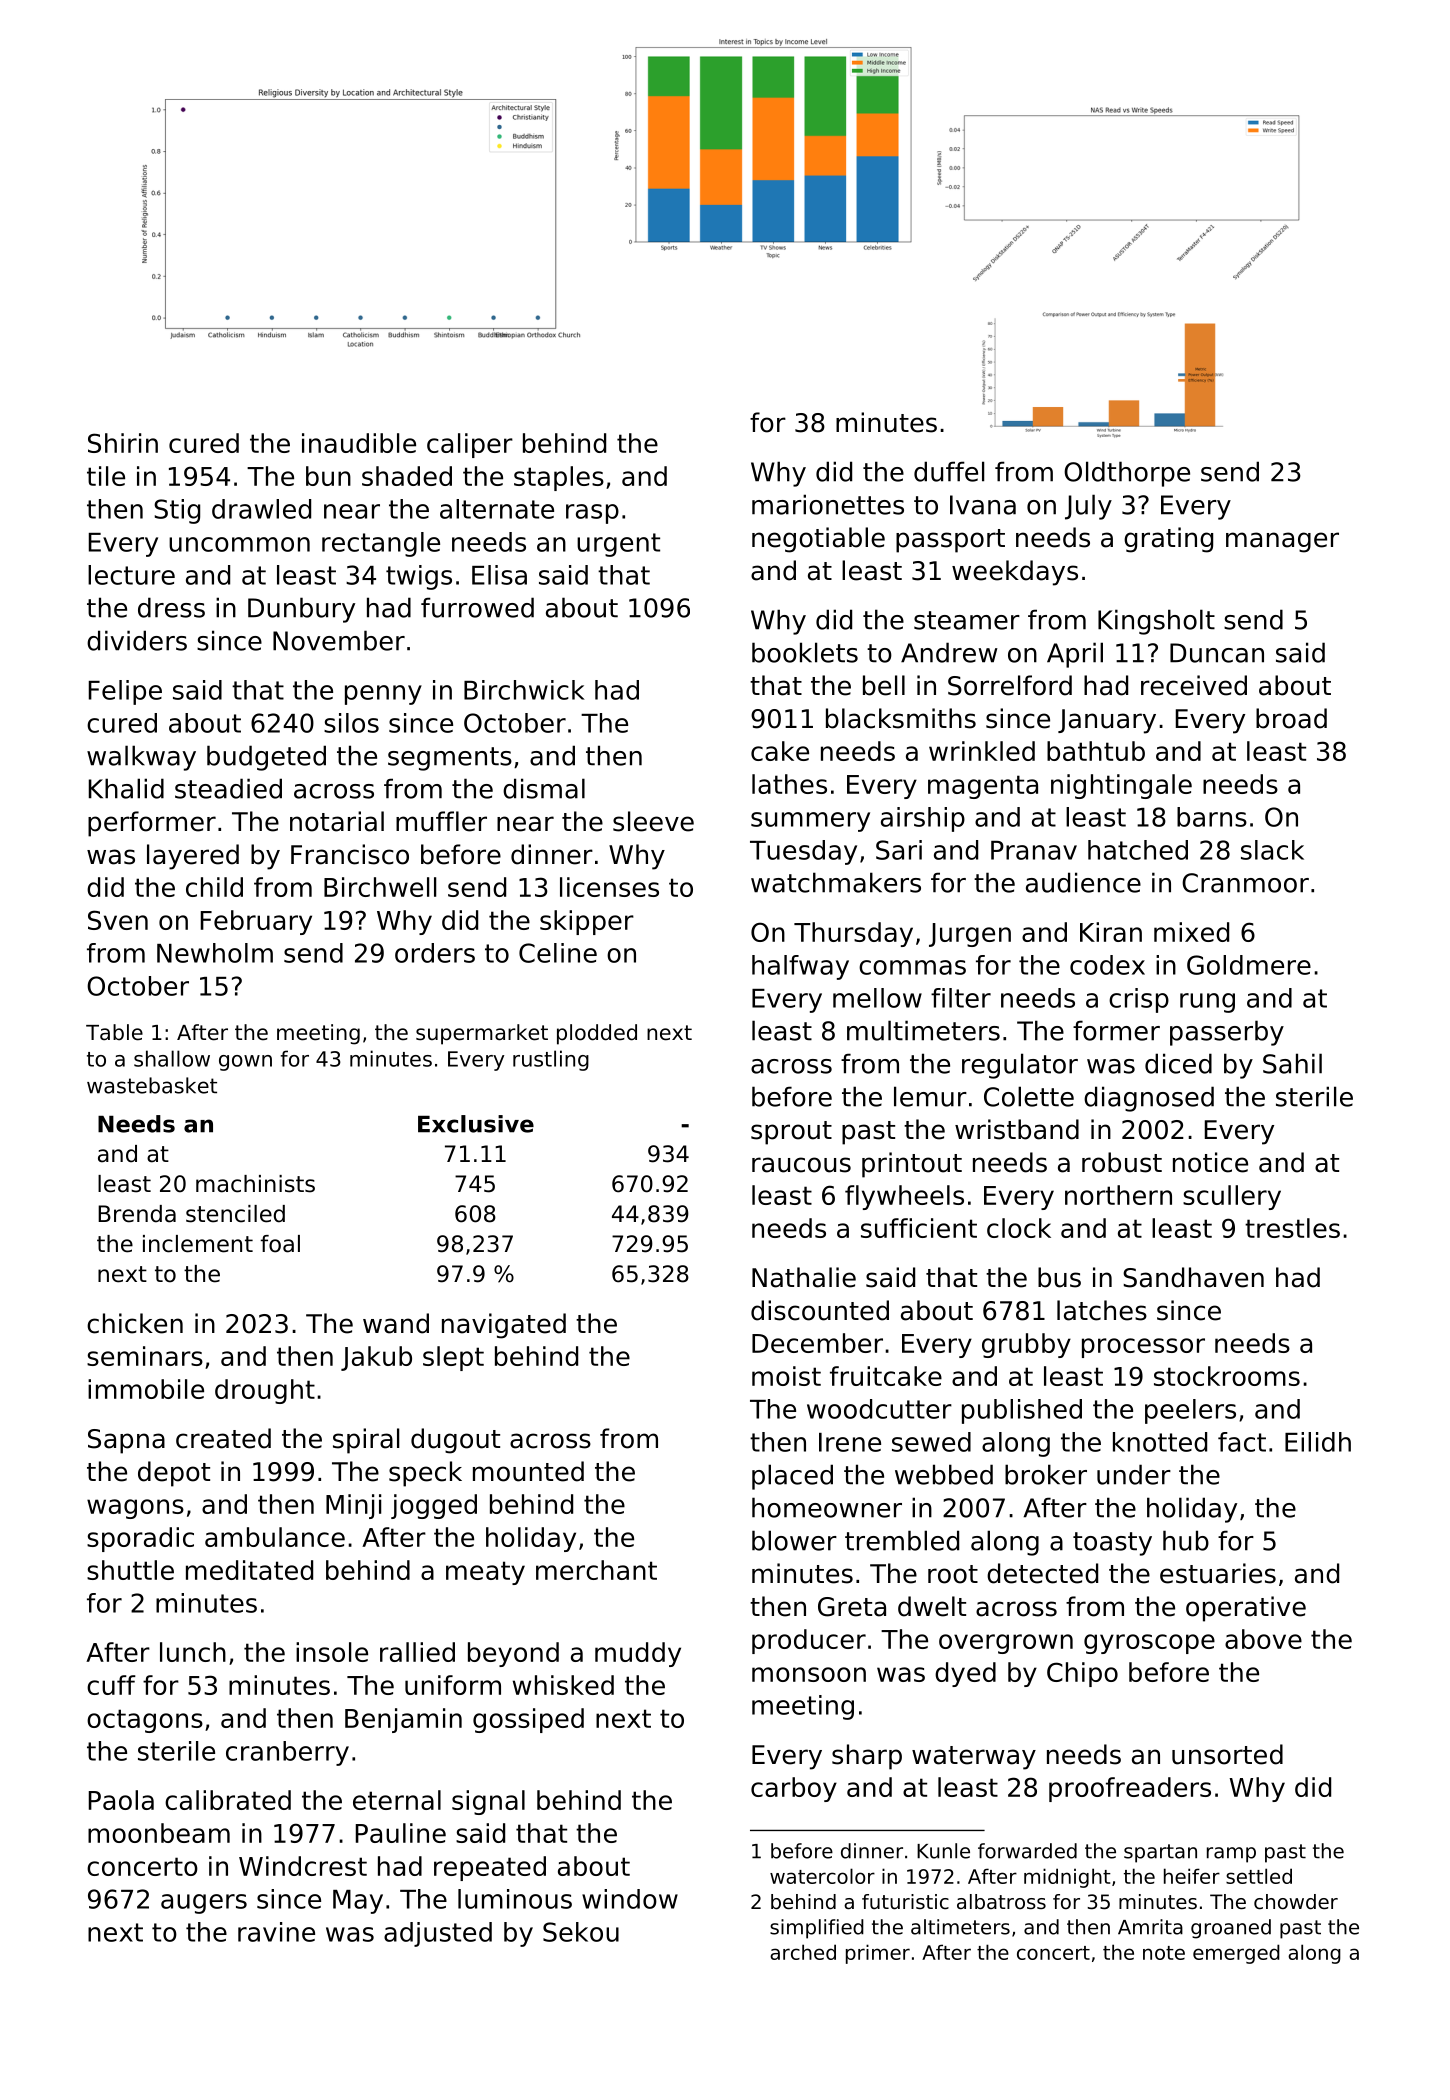 This screenshot has width=1450, height=2100. I want to click on sporadic, so click(140, 1539).
